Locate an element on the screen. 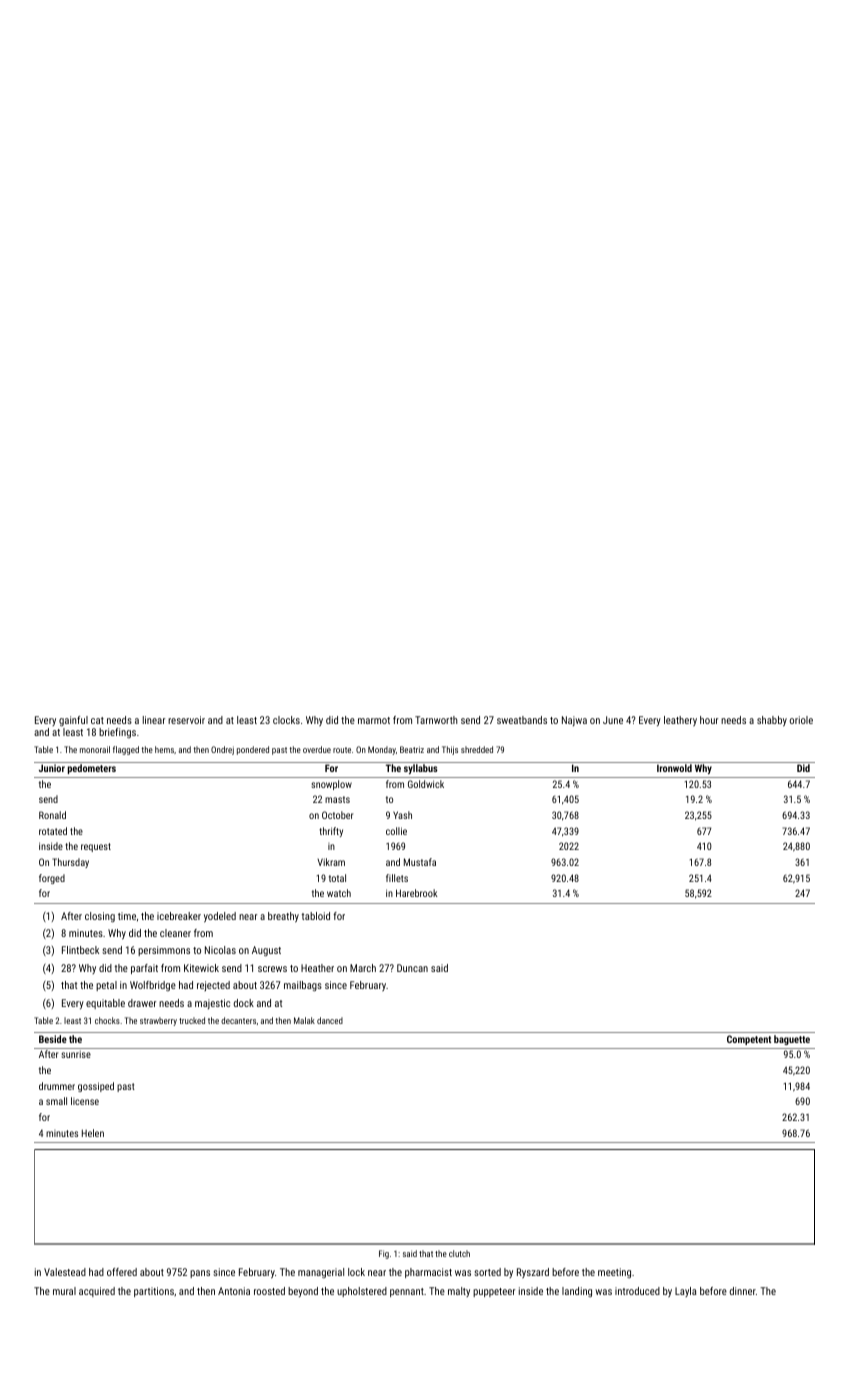 The image size is (849, 1400). Helen is located at coordinates (93, 1133).
